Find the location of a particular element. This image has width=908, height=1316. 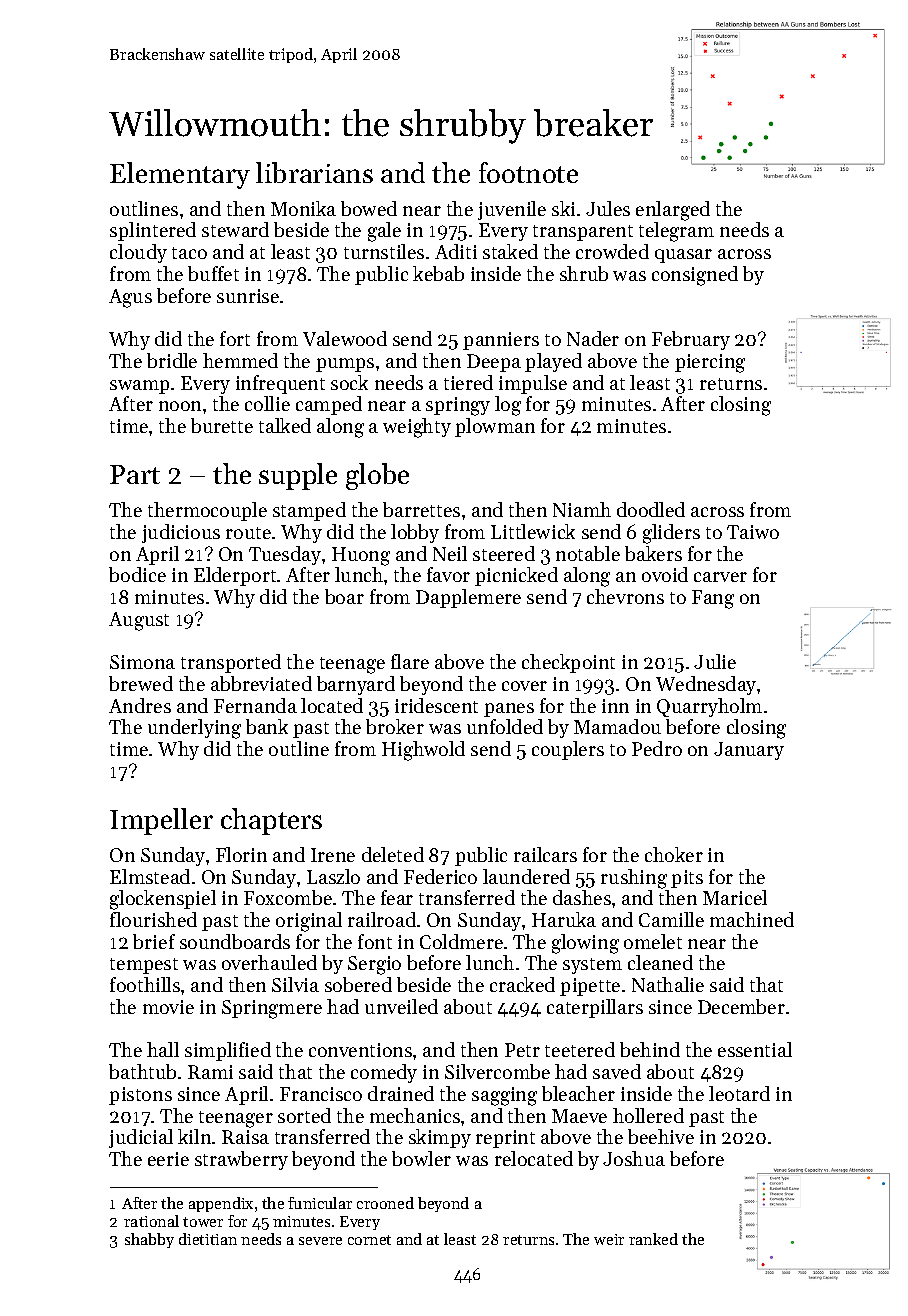

bowler is located at coordinates (421, 1158).
